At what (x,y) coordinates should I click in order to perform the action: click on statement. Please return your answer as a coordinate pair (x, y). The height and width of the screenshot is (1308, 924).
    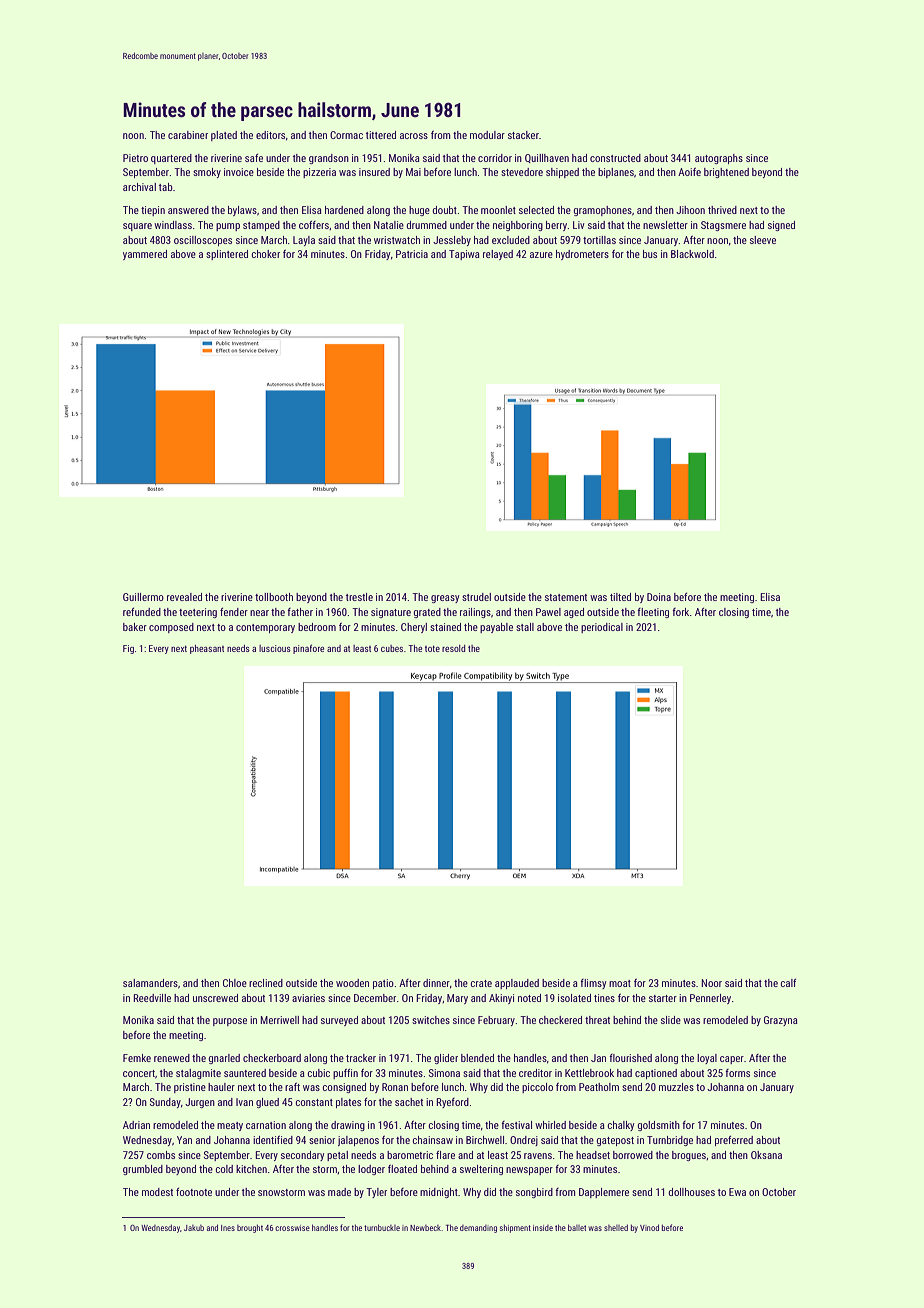
    Looking at the image, I should click on (566, 597).
